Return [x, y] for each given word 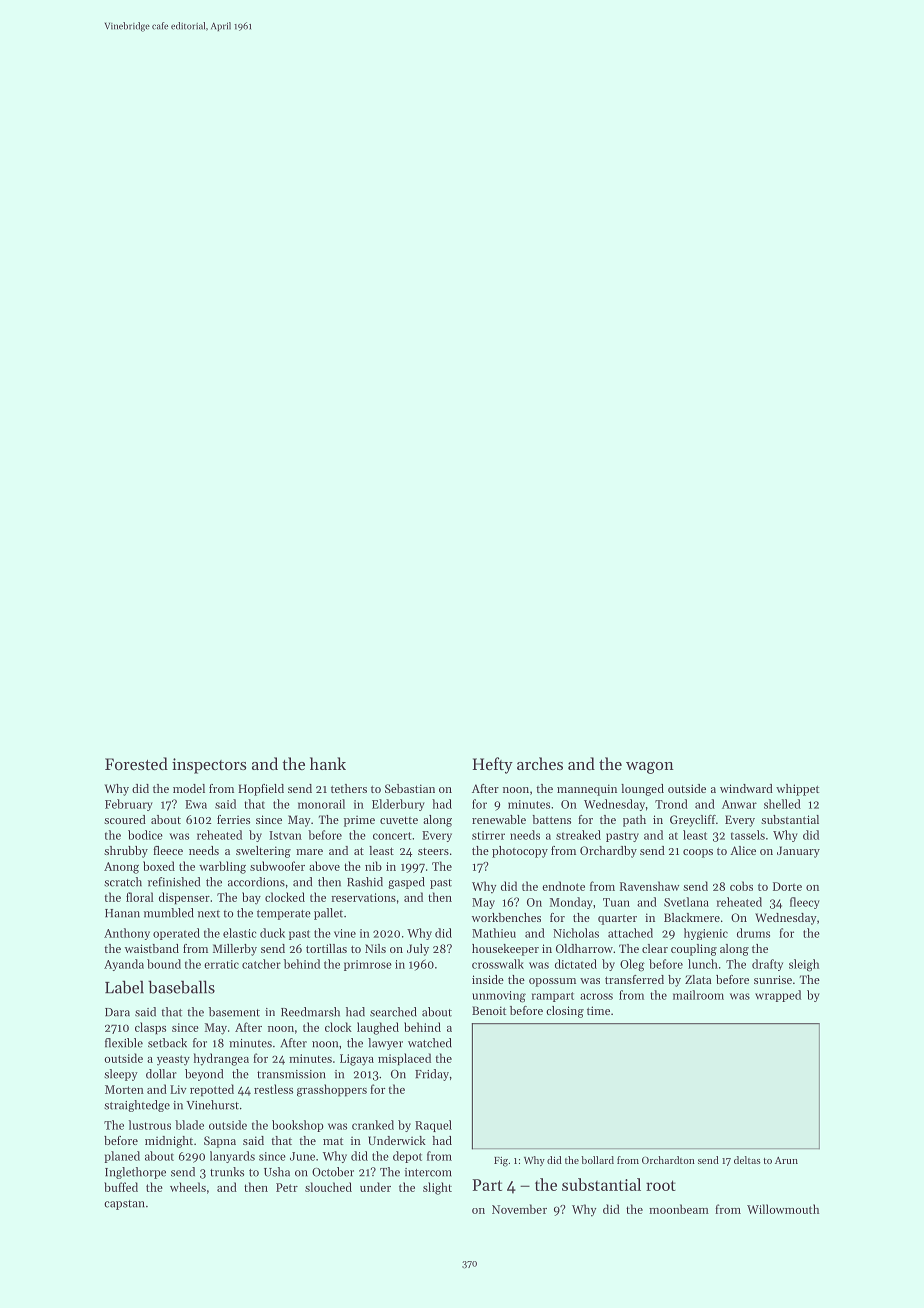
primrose [368, 965]
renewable [499, 819]
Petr [287, 1187]
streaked [578, 835]
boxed [159, 866]
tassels [748, 835]
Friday [432, 1075]
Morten [124, 1089]
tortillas [326, 948]
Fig [501, 1162]
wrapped [778, 996]
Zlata [698, 979]
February [129, 805]
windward [746, 788]
